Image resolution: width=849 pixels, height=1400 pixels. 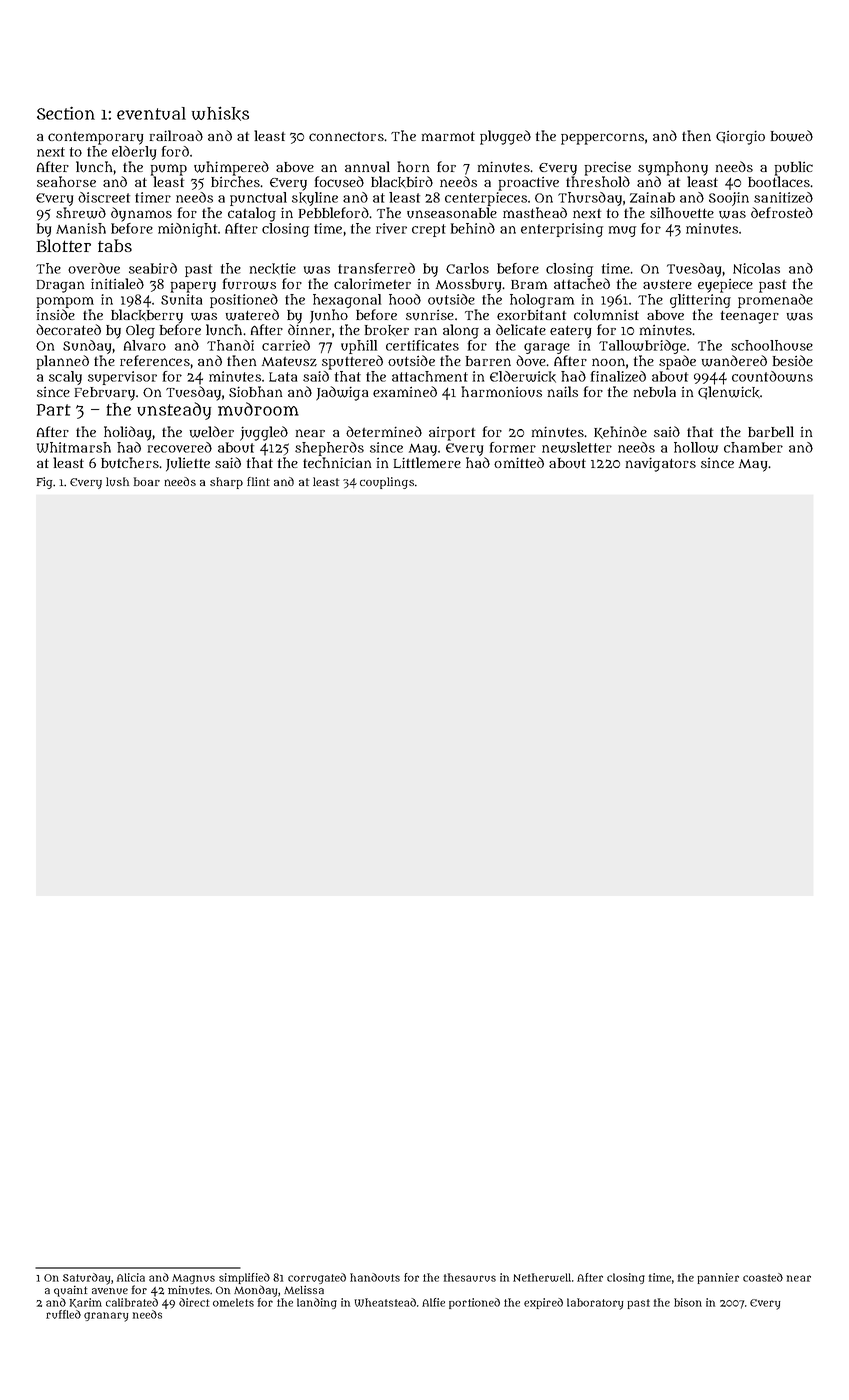 I want to click on Alicia, so click(x=131, y=1277).
